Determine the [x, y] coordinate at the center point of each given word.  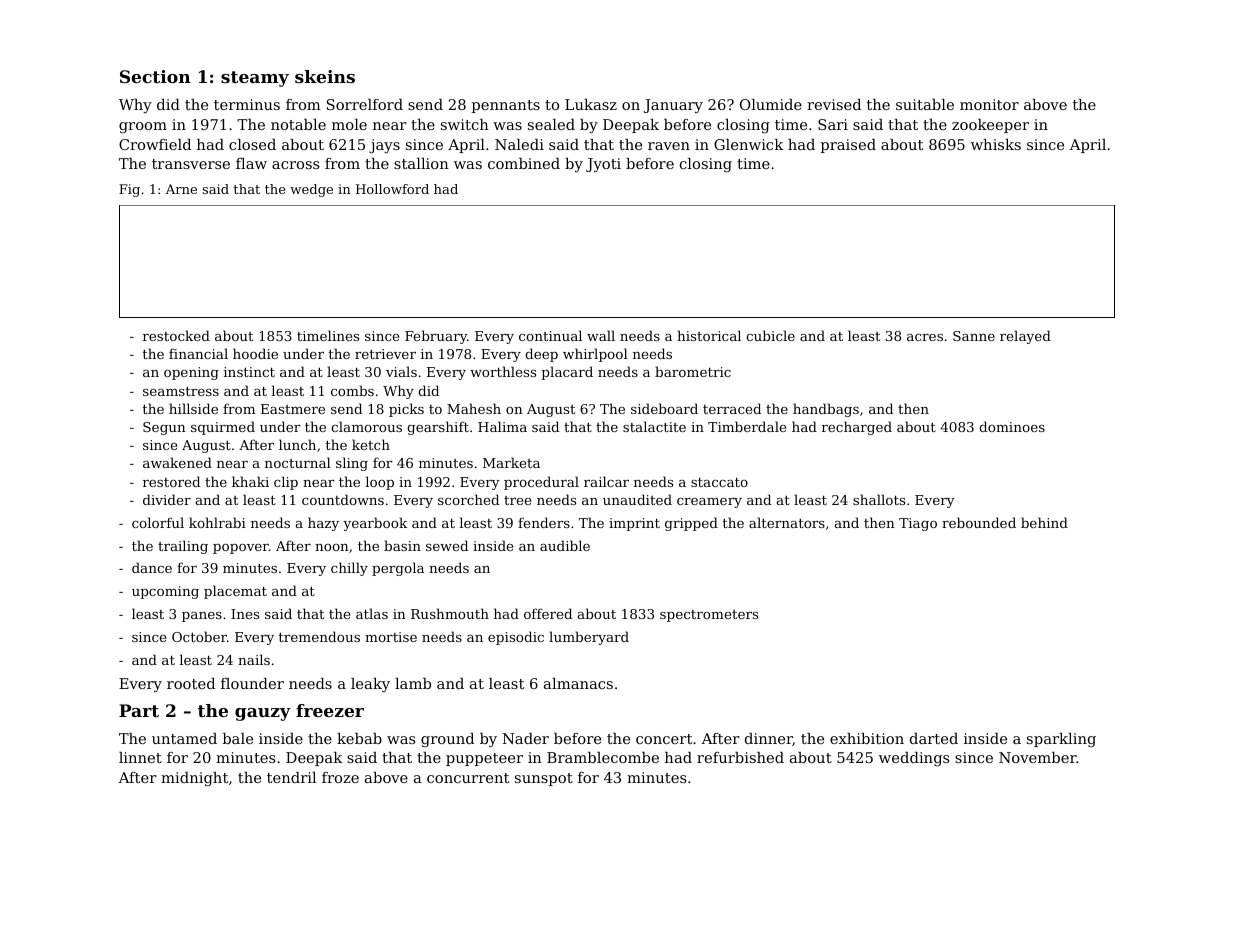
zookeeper [990, 126]
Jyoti [603, 165]
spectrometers [709, 616]
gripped [691, 524]
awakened [177, 462]
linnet [140, 757]
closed [252, 144]
